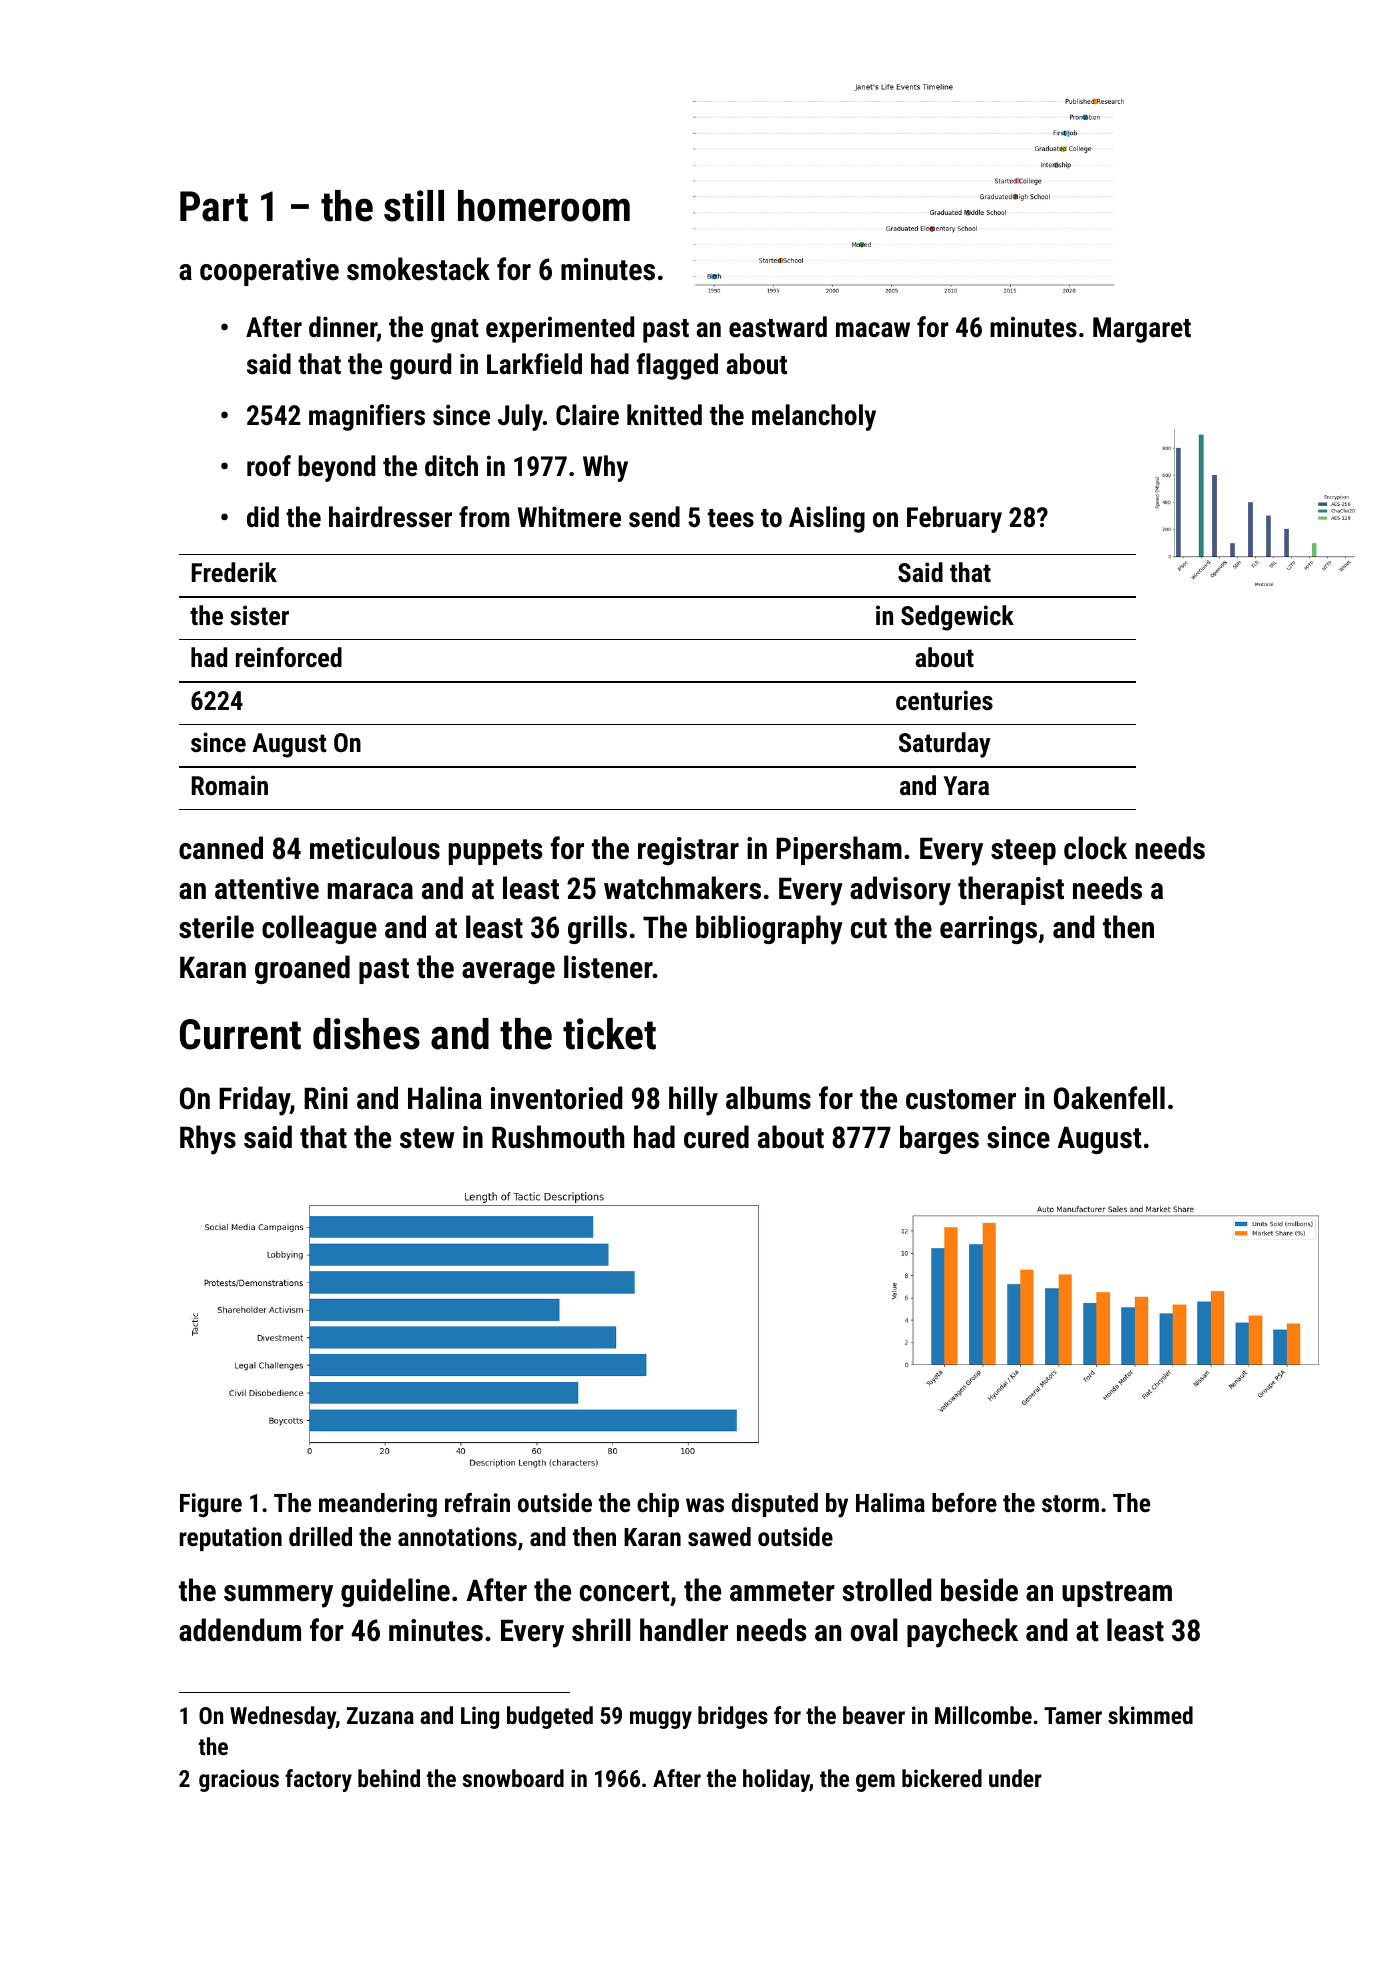 The width and height of the screenshot is (1386, 1969). What do you see at coordinates (1142, 330) in the screenshot?
I see `Margaret` at bounding box center [1142, 330].
